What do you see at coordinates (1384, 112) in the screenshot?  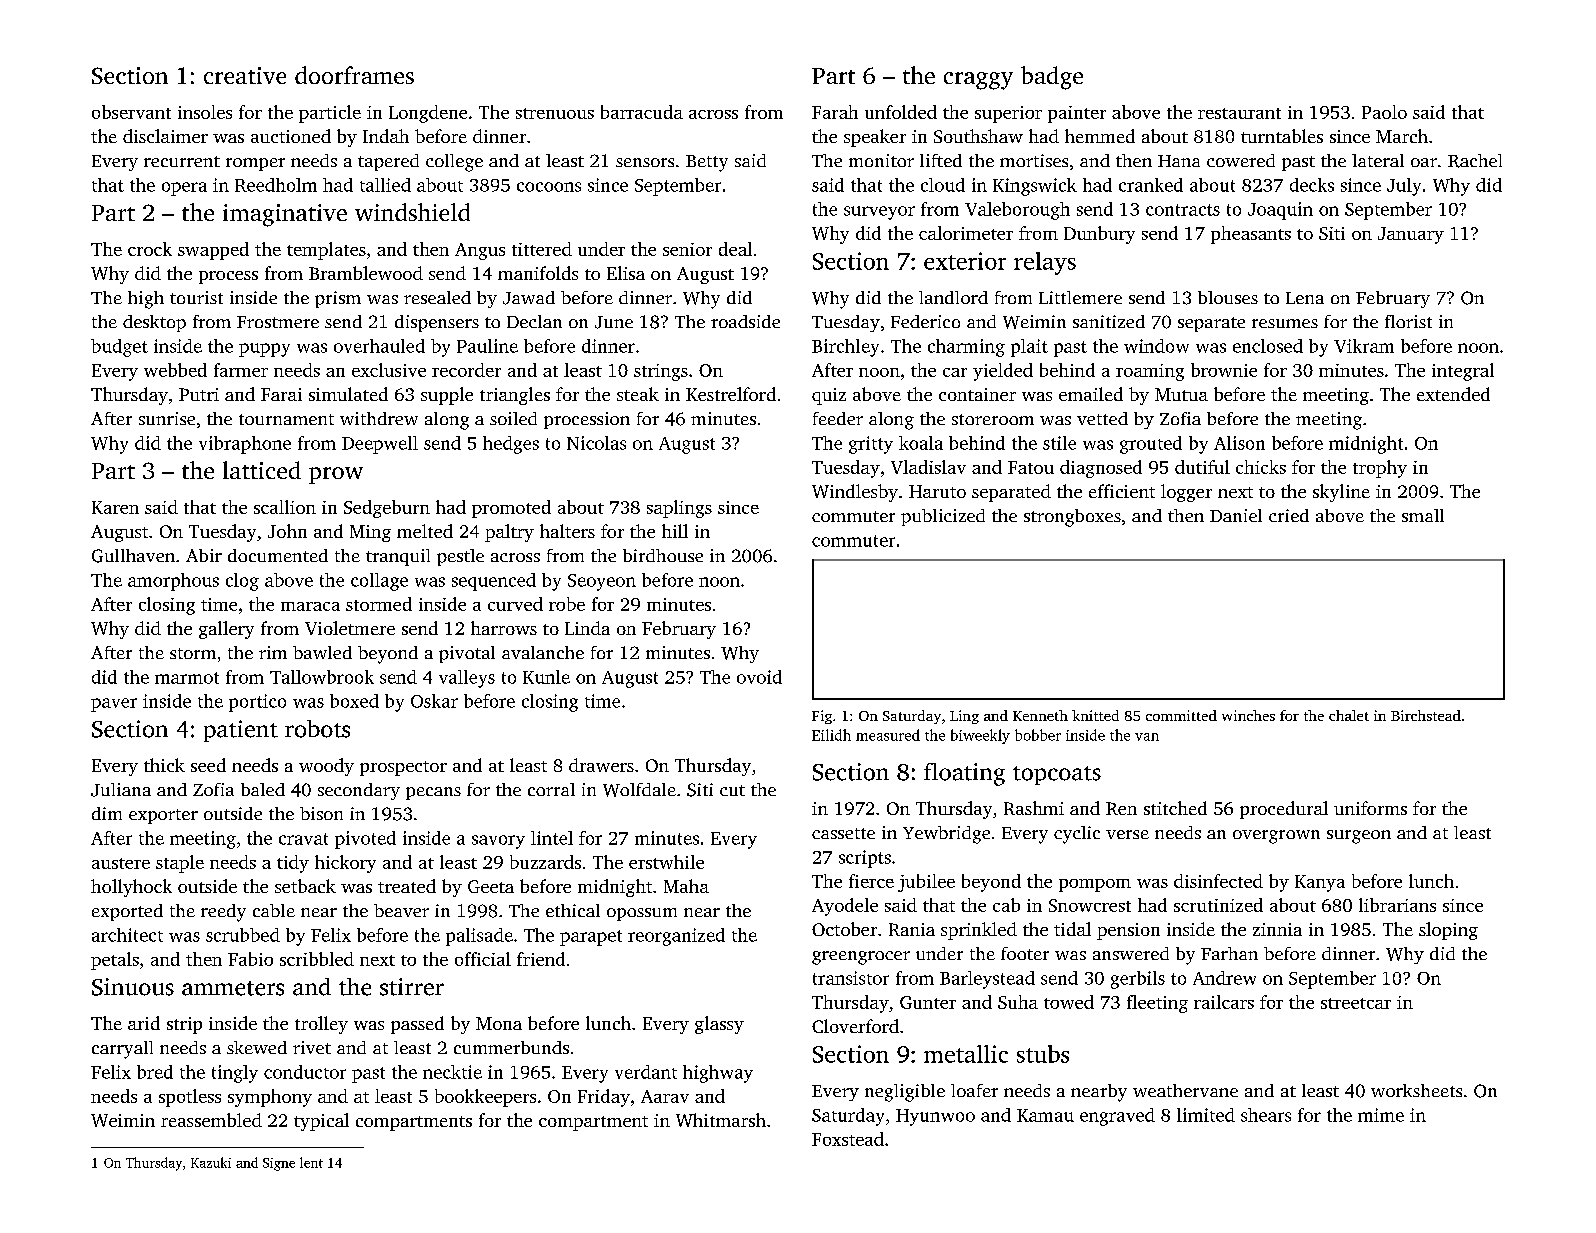 I see `Paolo` at bounding box center [1384, 112].
